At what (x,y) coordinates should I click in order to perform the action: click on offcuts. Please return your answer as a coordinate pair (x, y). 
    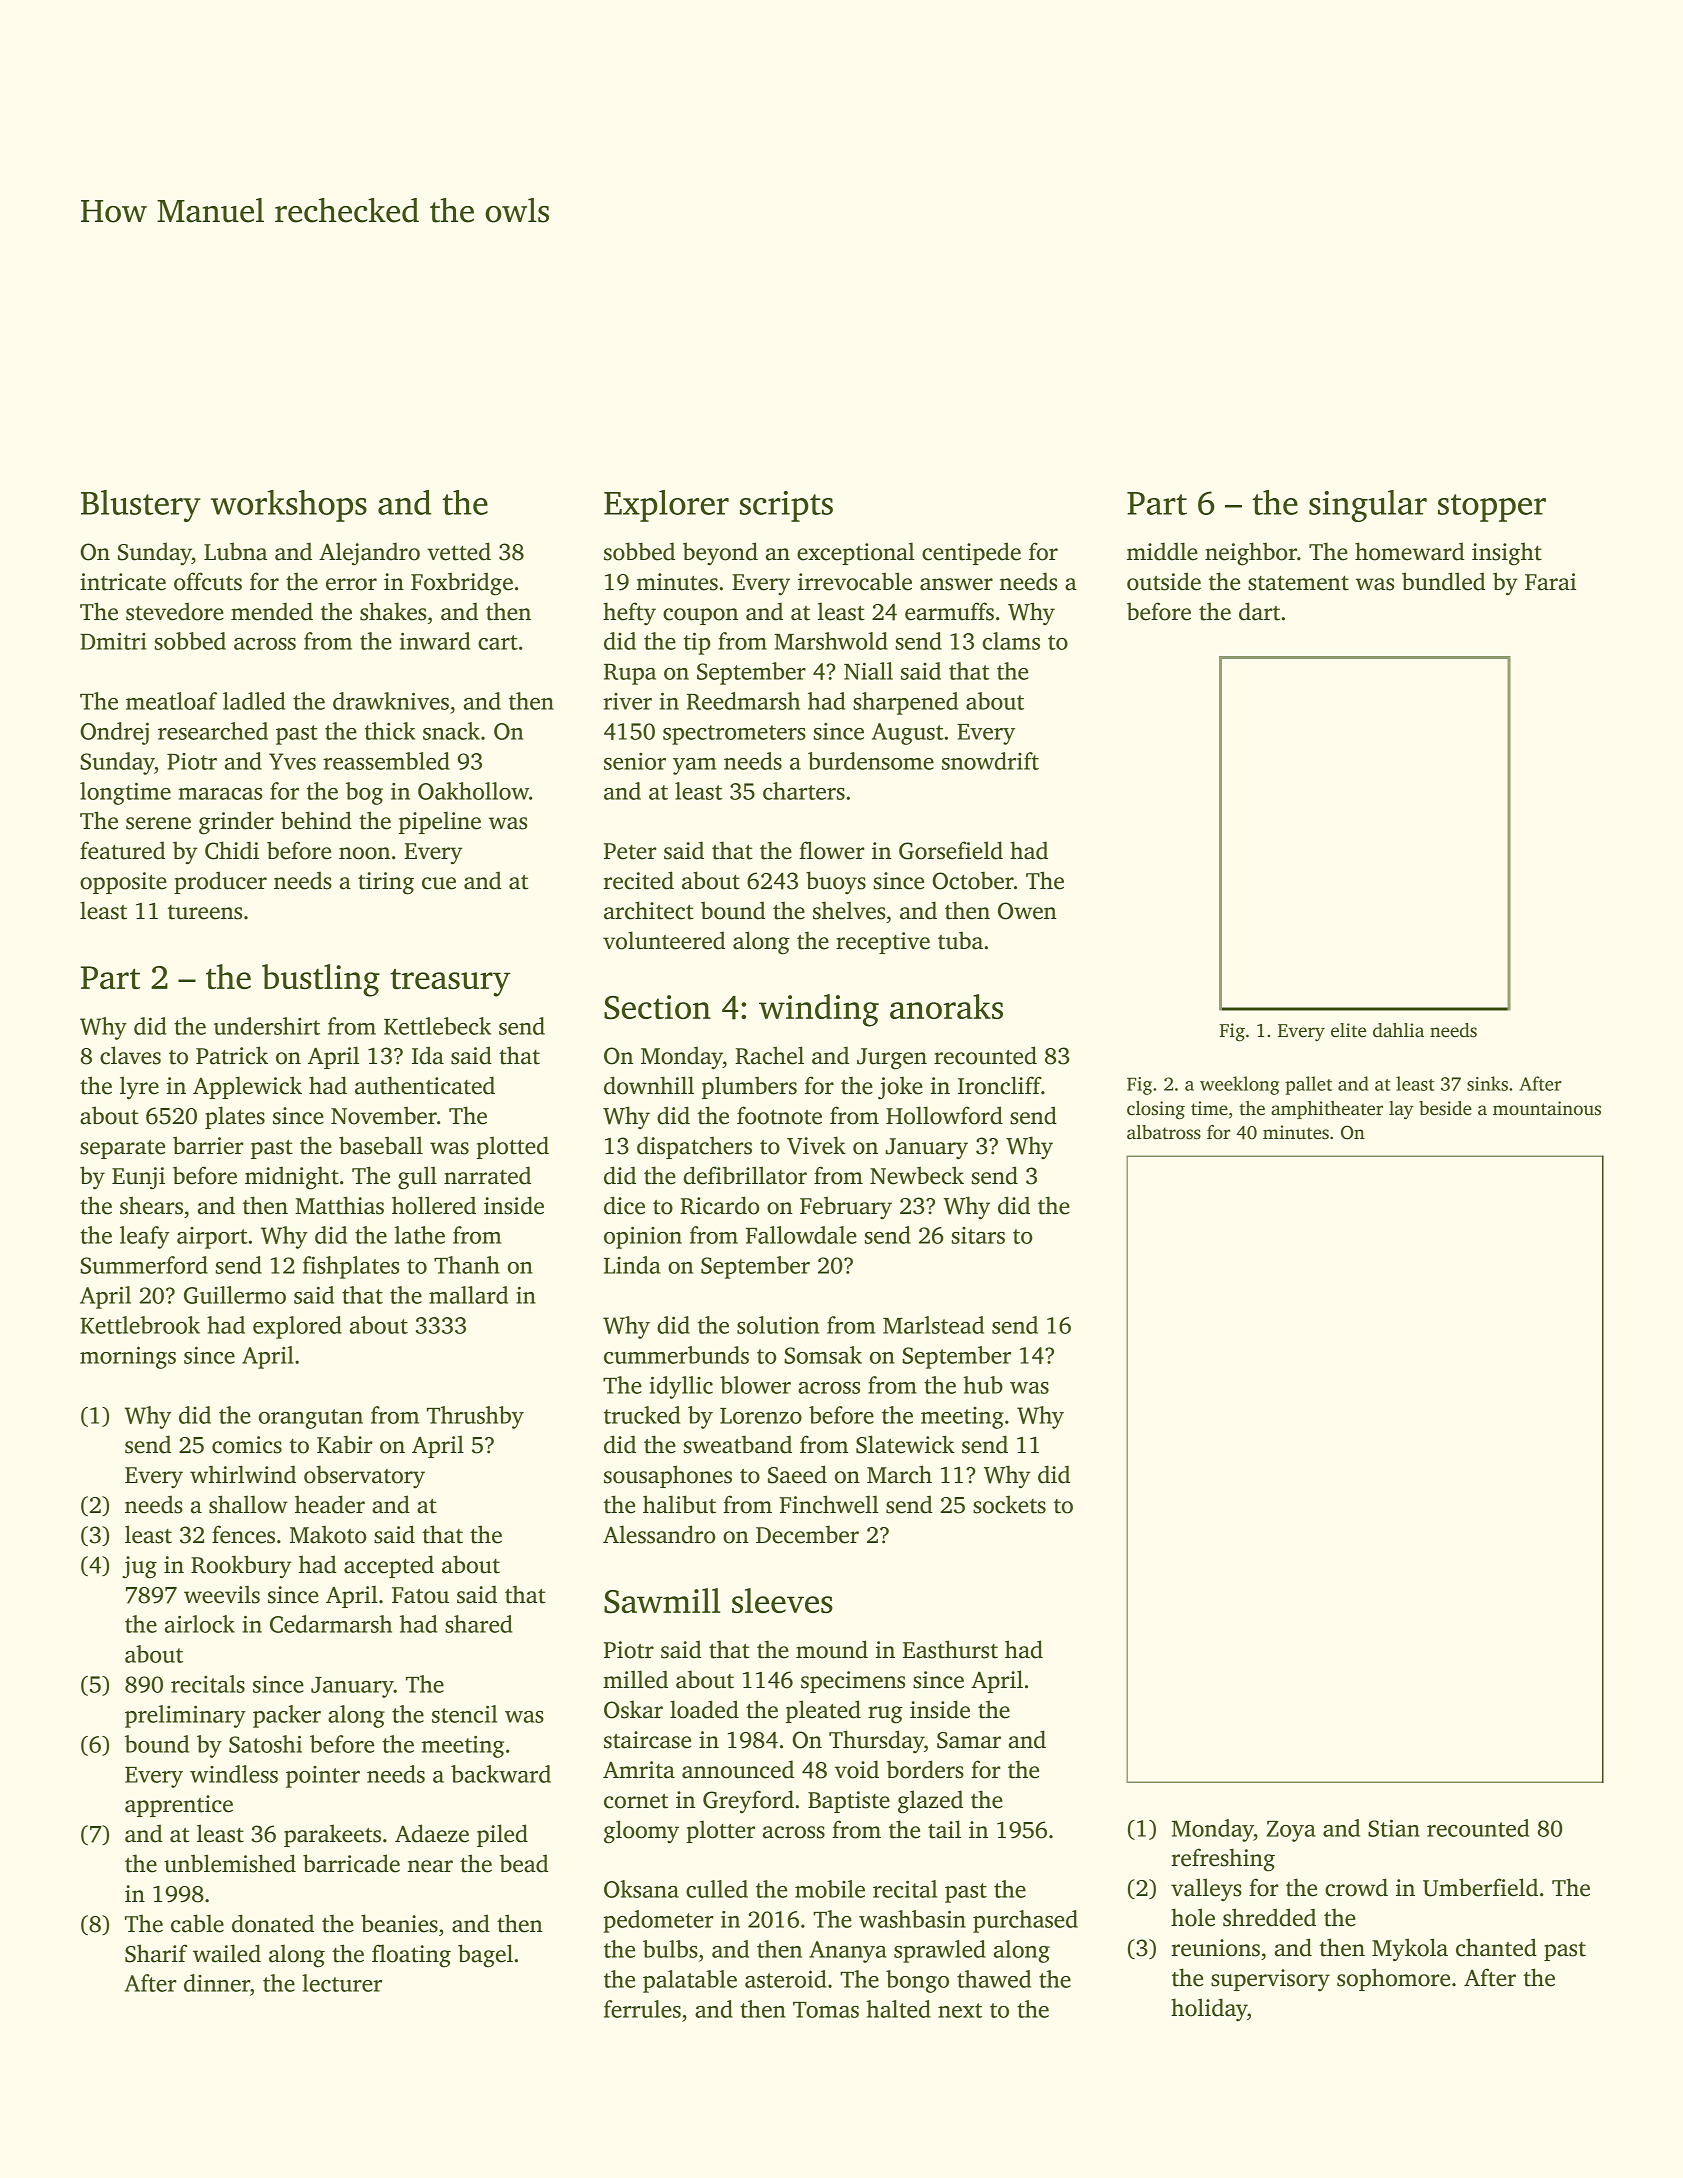
    Looking at the image, I should click on (208, 581).
